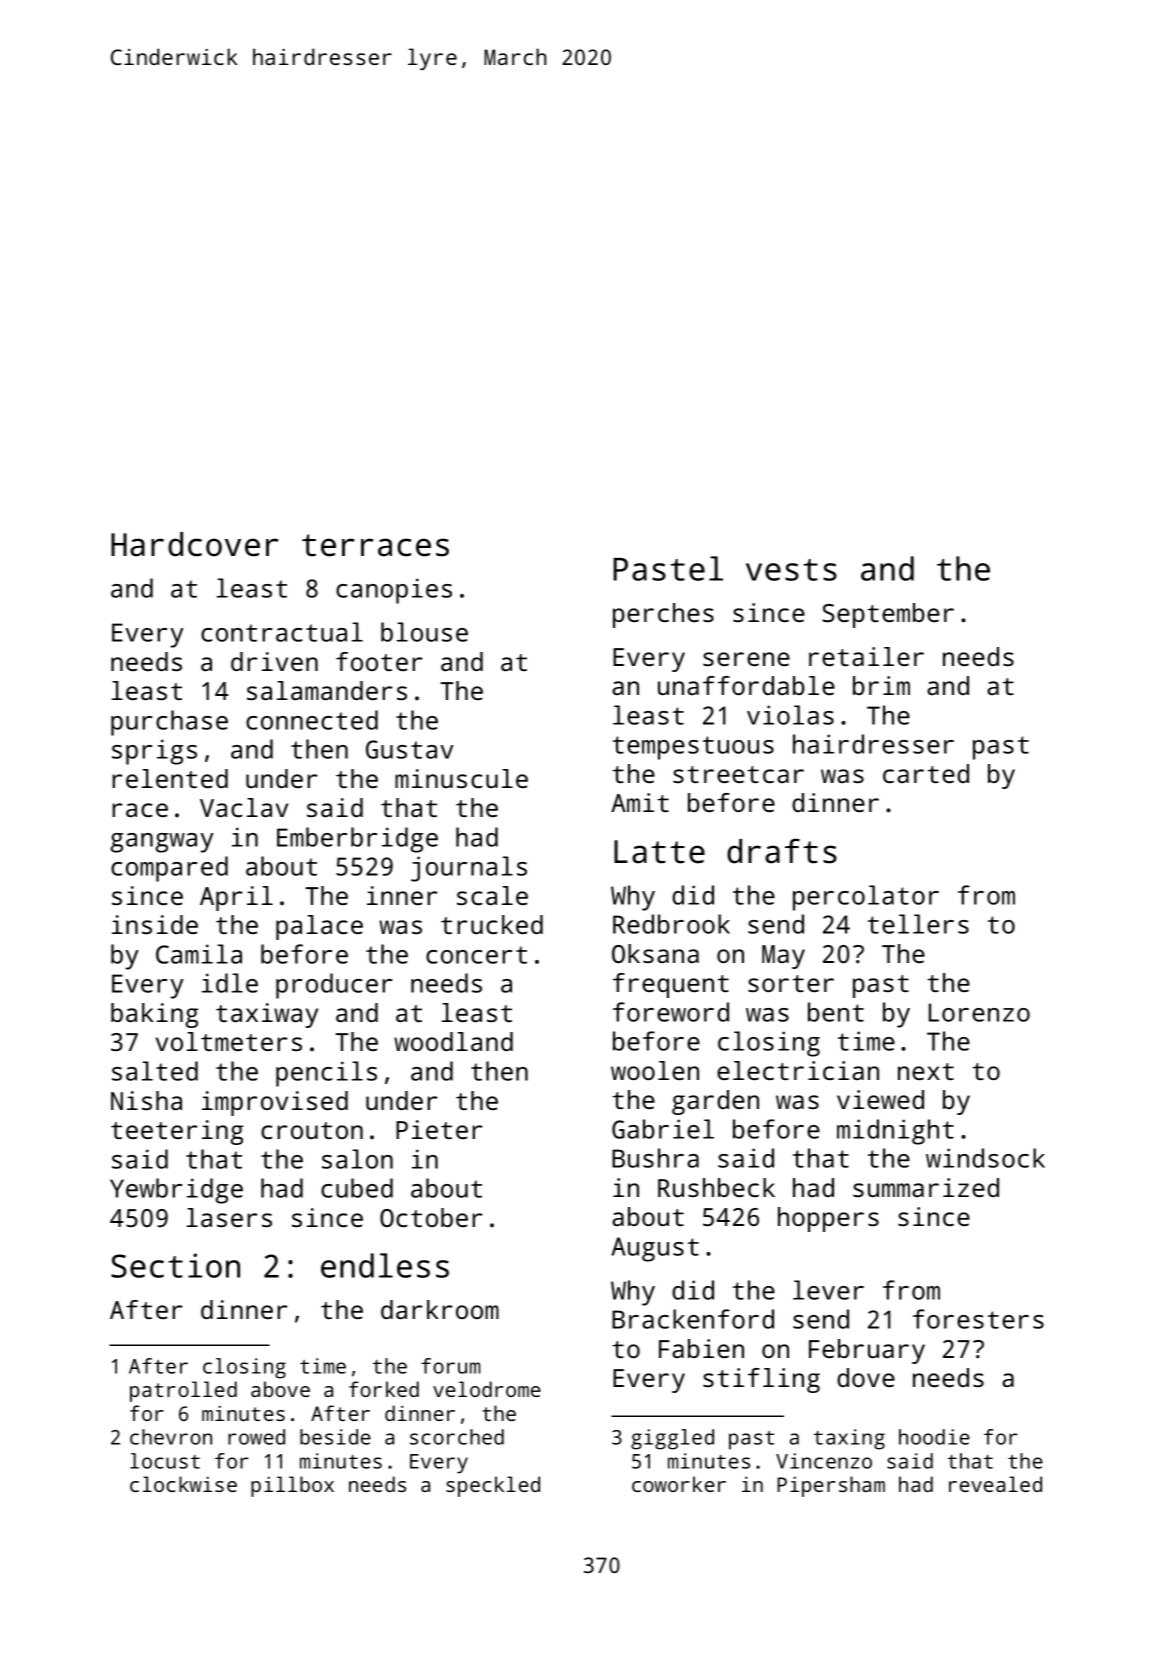  What do you see at coordinates (926, 1187) in the screenshot?
I see `summarized` at bounding box center [926, 1187].
